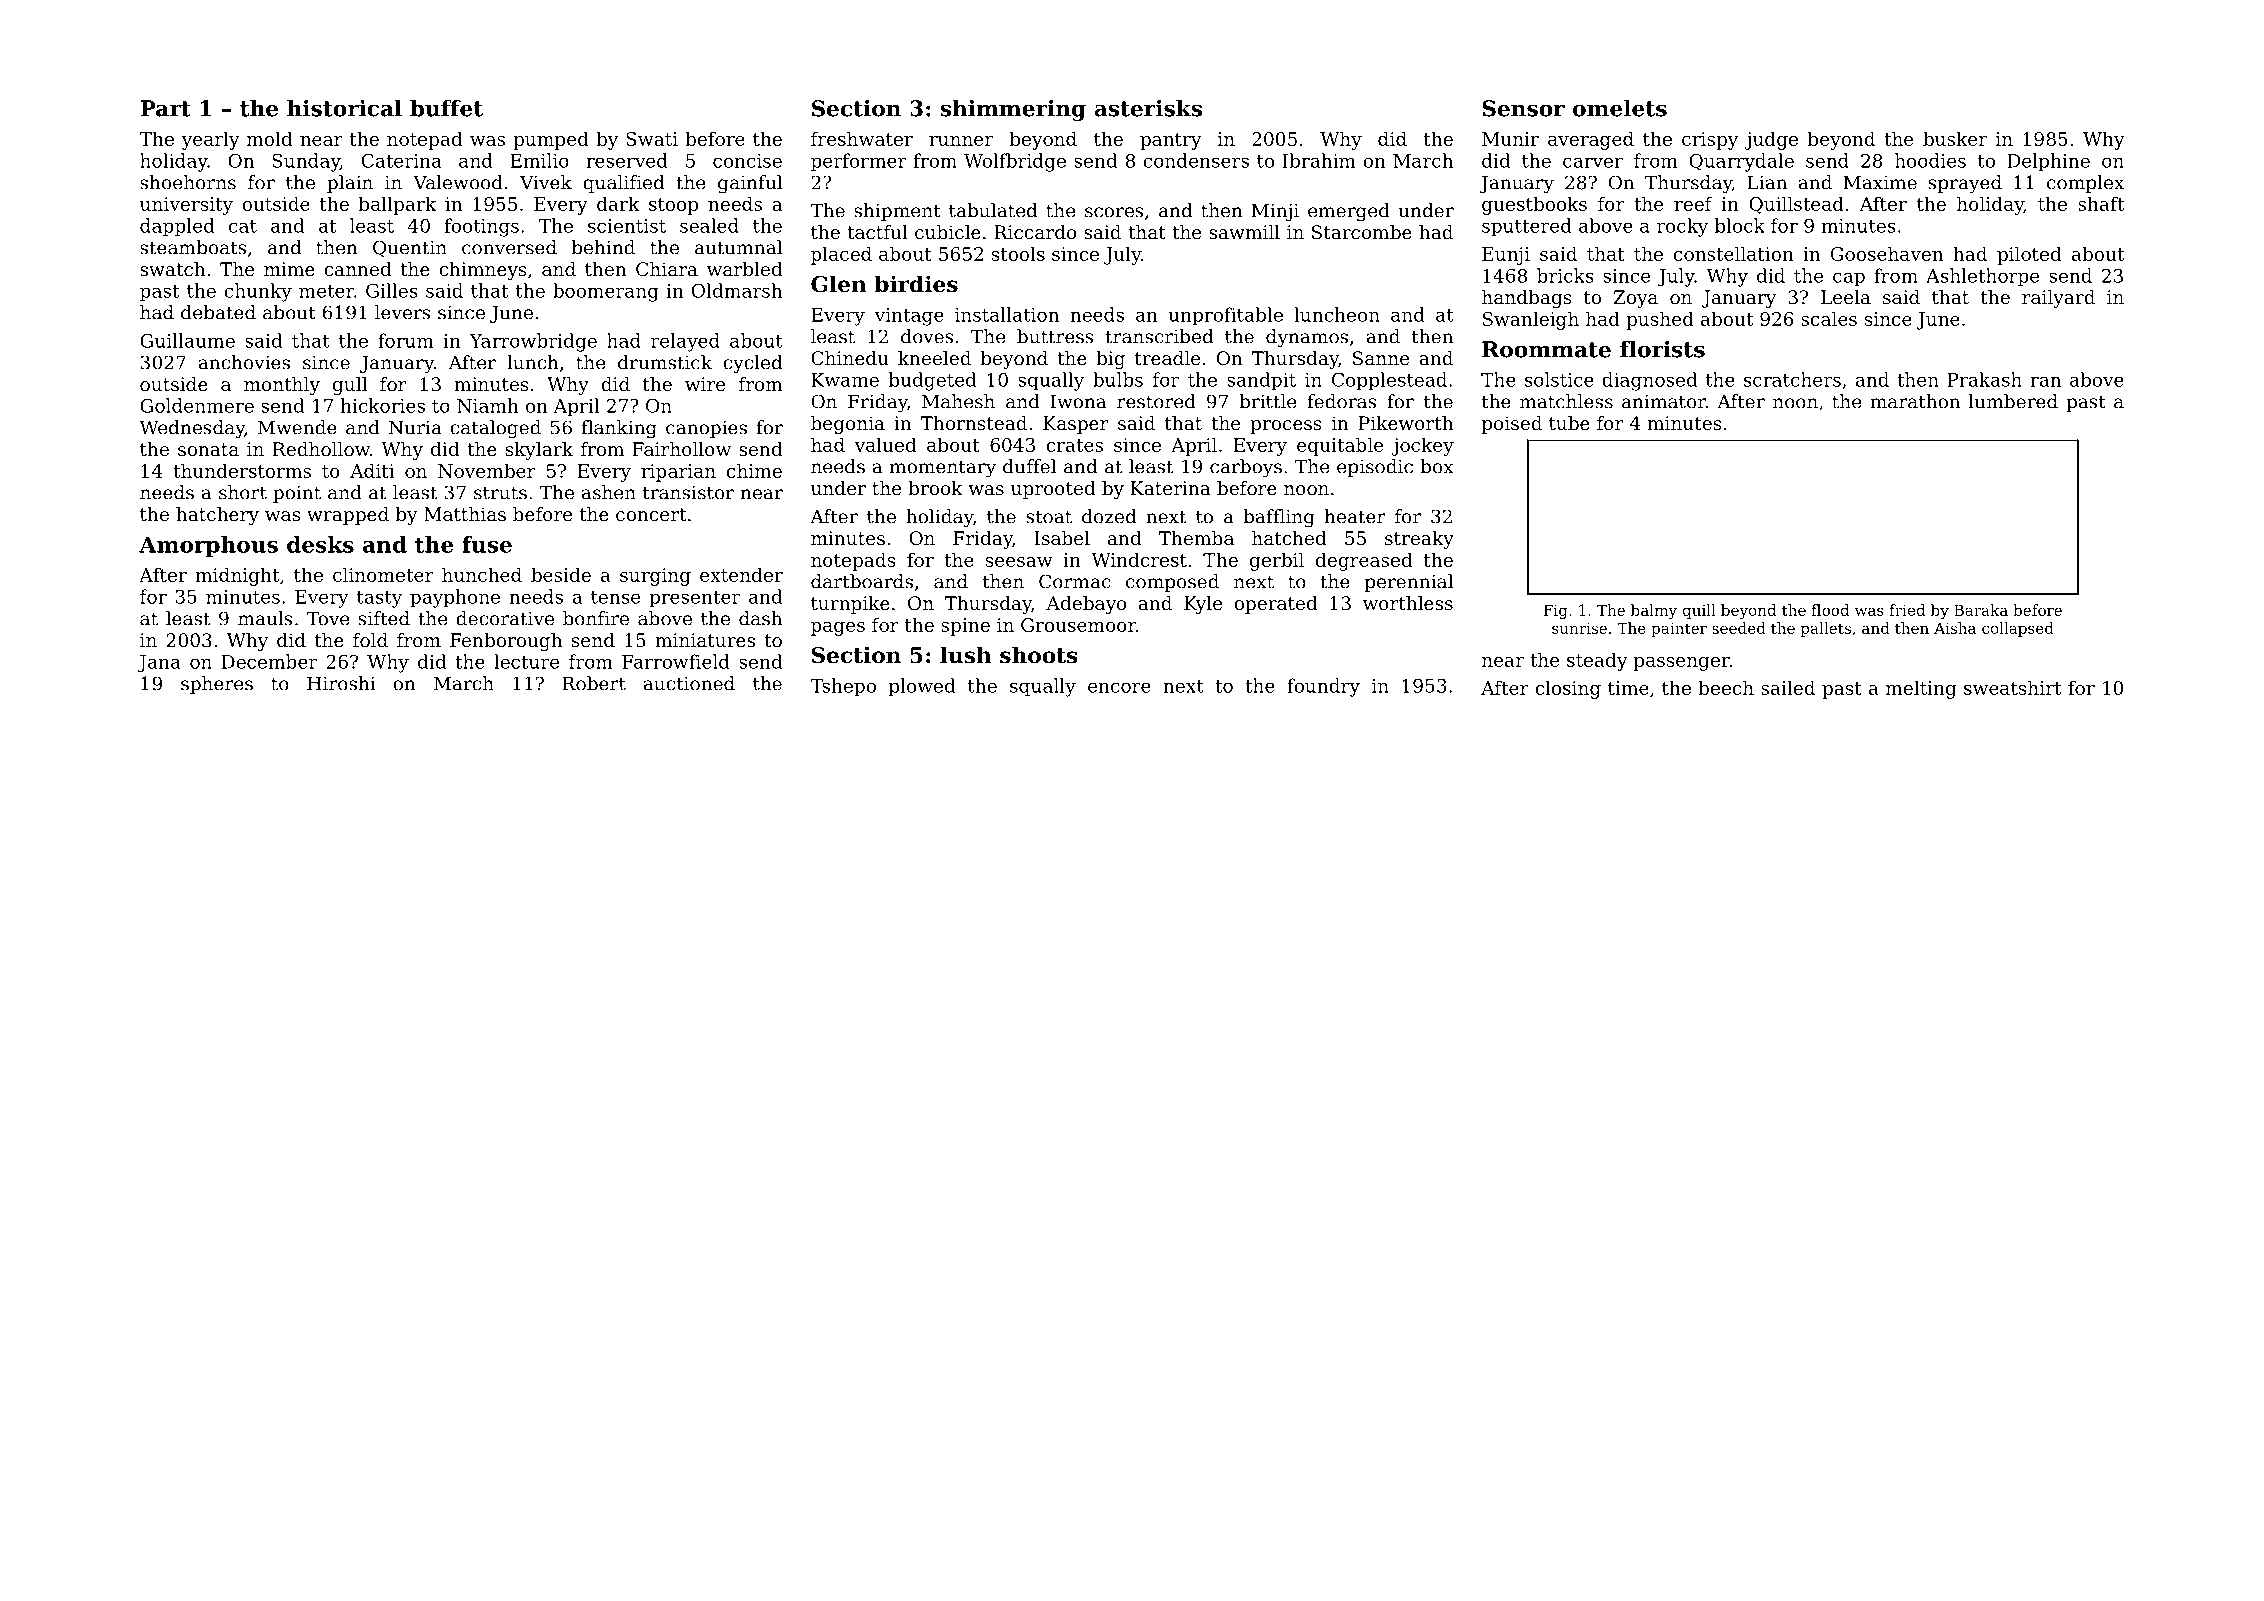 This screenshot has height=1601, width=2264. Describe the element at coordinates (446, 108) in the screenshot. I see `buffet` at that location.
